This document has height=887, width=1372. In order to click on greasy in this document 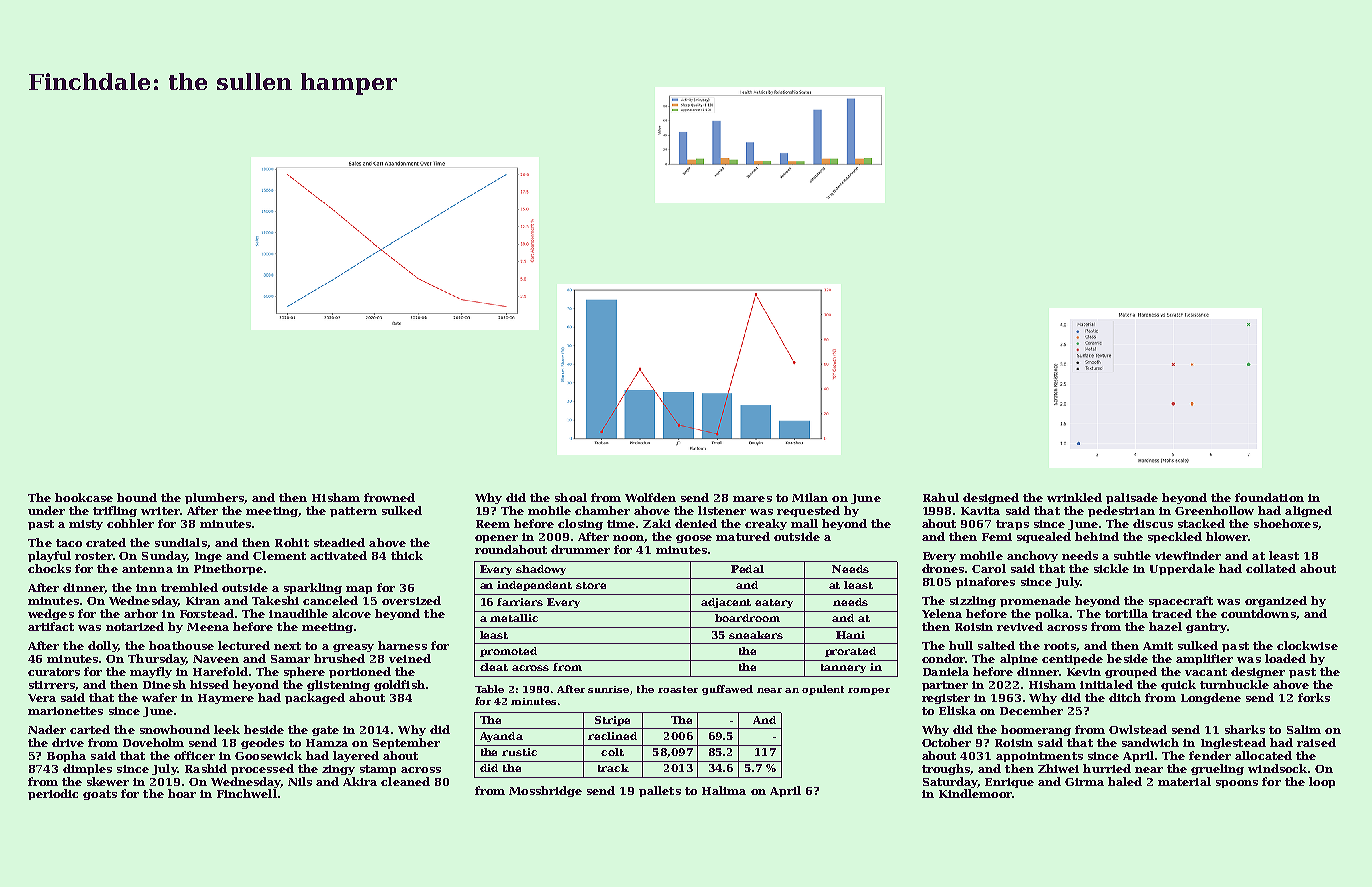, I will do `click(353, 648)`.
